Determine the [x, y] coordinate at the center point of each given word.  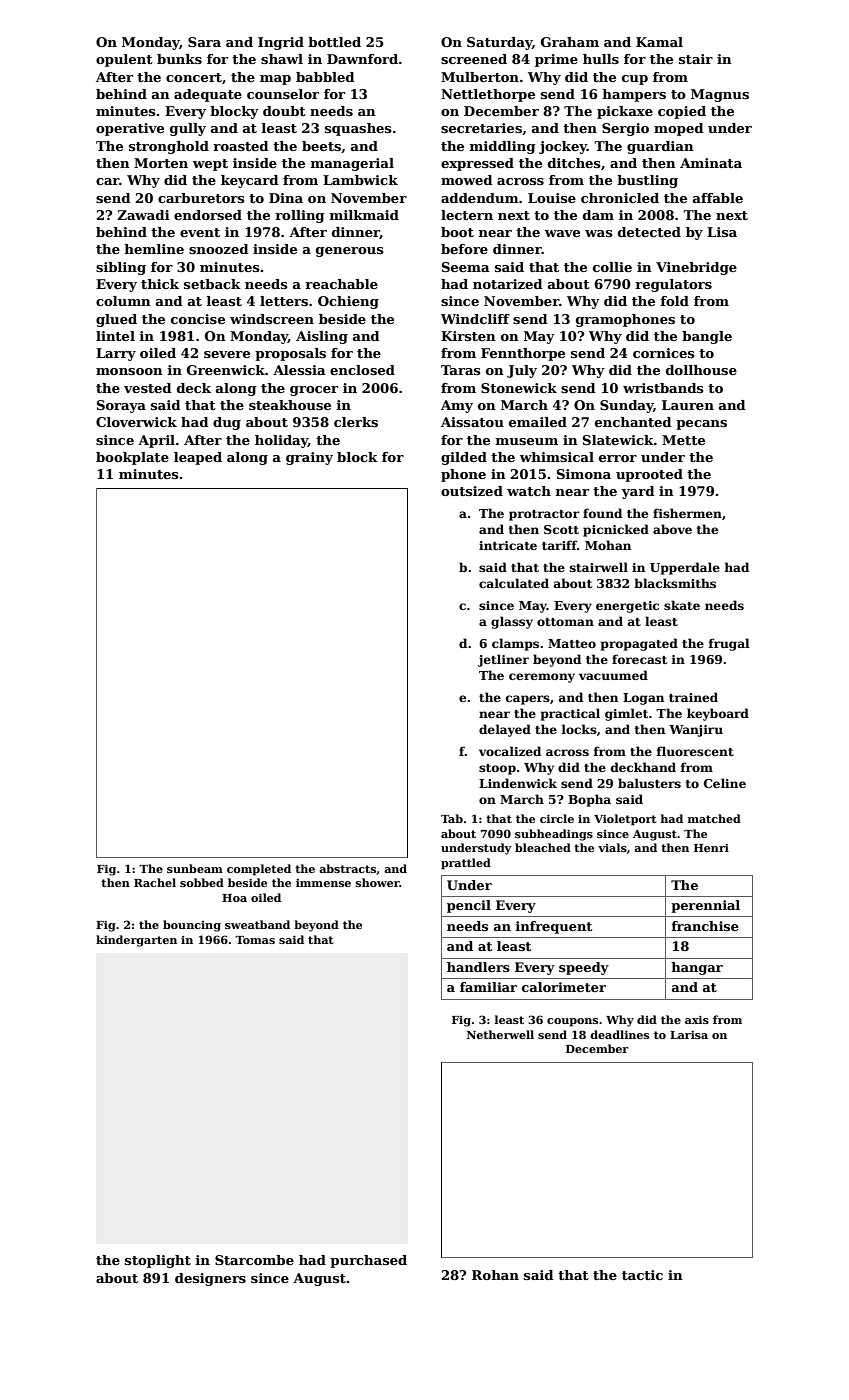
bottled [334, 42]
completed [259, 870]
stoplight [158, 1261]
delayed [505, 730]
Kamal [659, 42]
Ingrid [281, 43]
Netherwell [500, 1034]
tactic [642, 1275]
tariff [559, 545]
